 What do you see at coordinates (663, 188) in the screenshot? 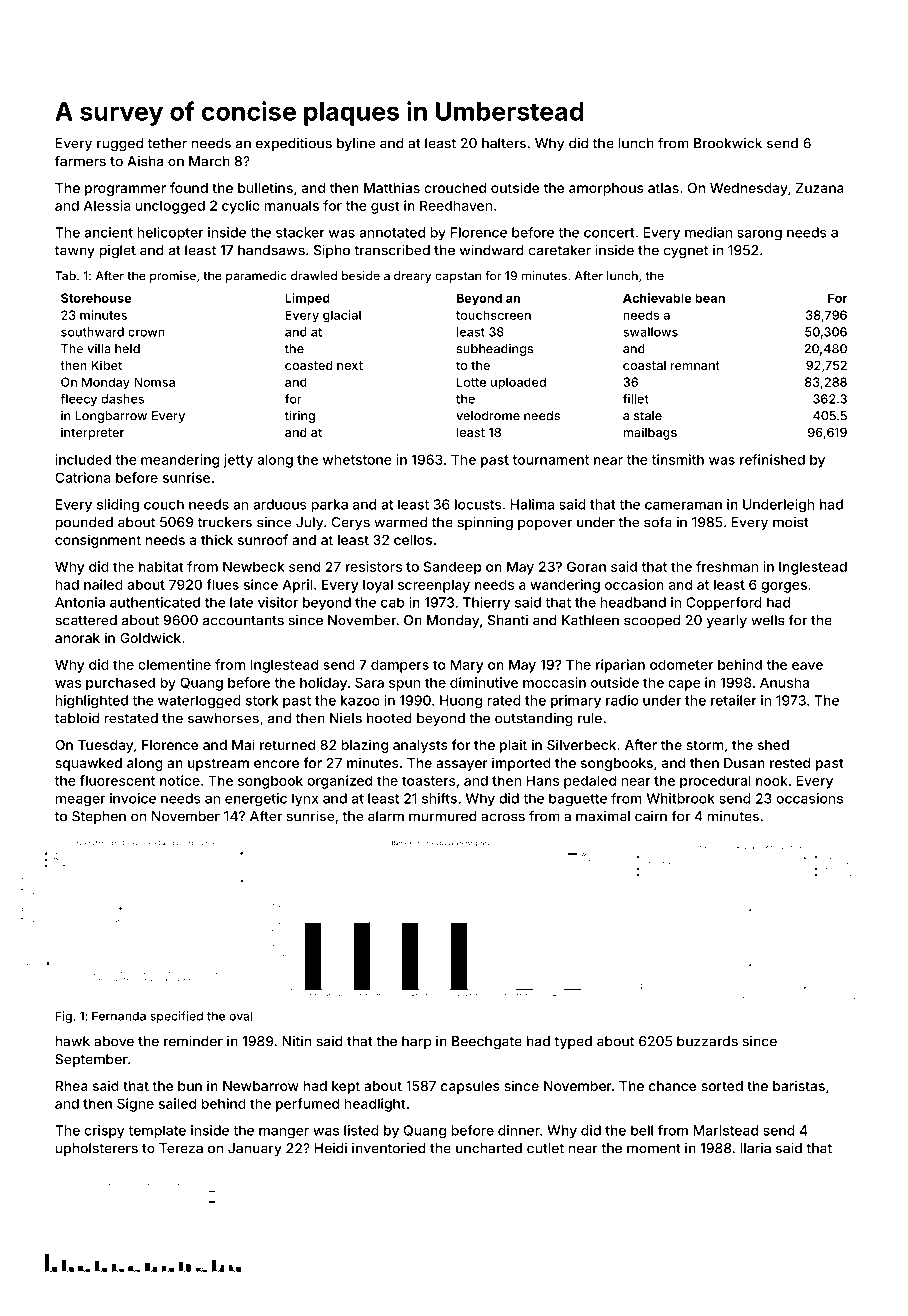
I see `atlas` at bounding box center [663, 188].
